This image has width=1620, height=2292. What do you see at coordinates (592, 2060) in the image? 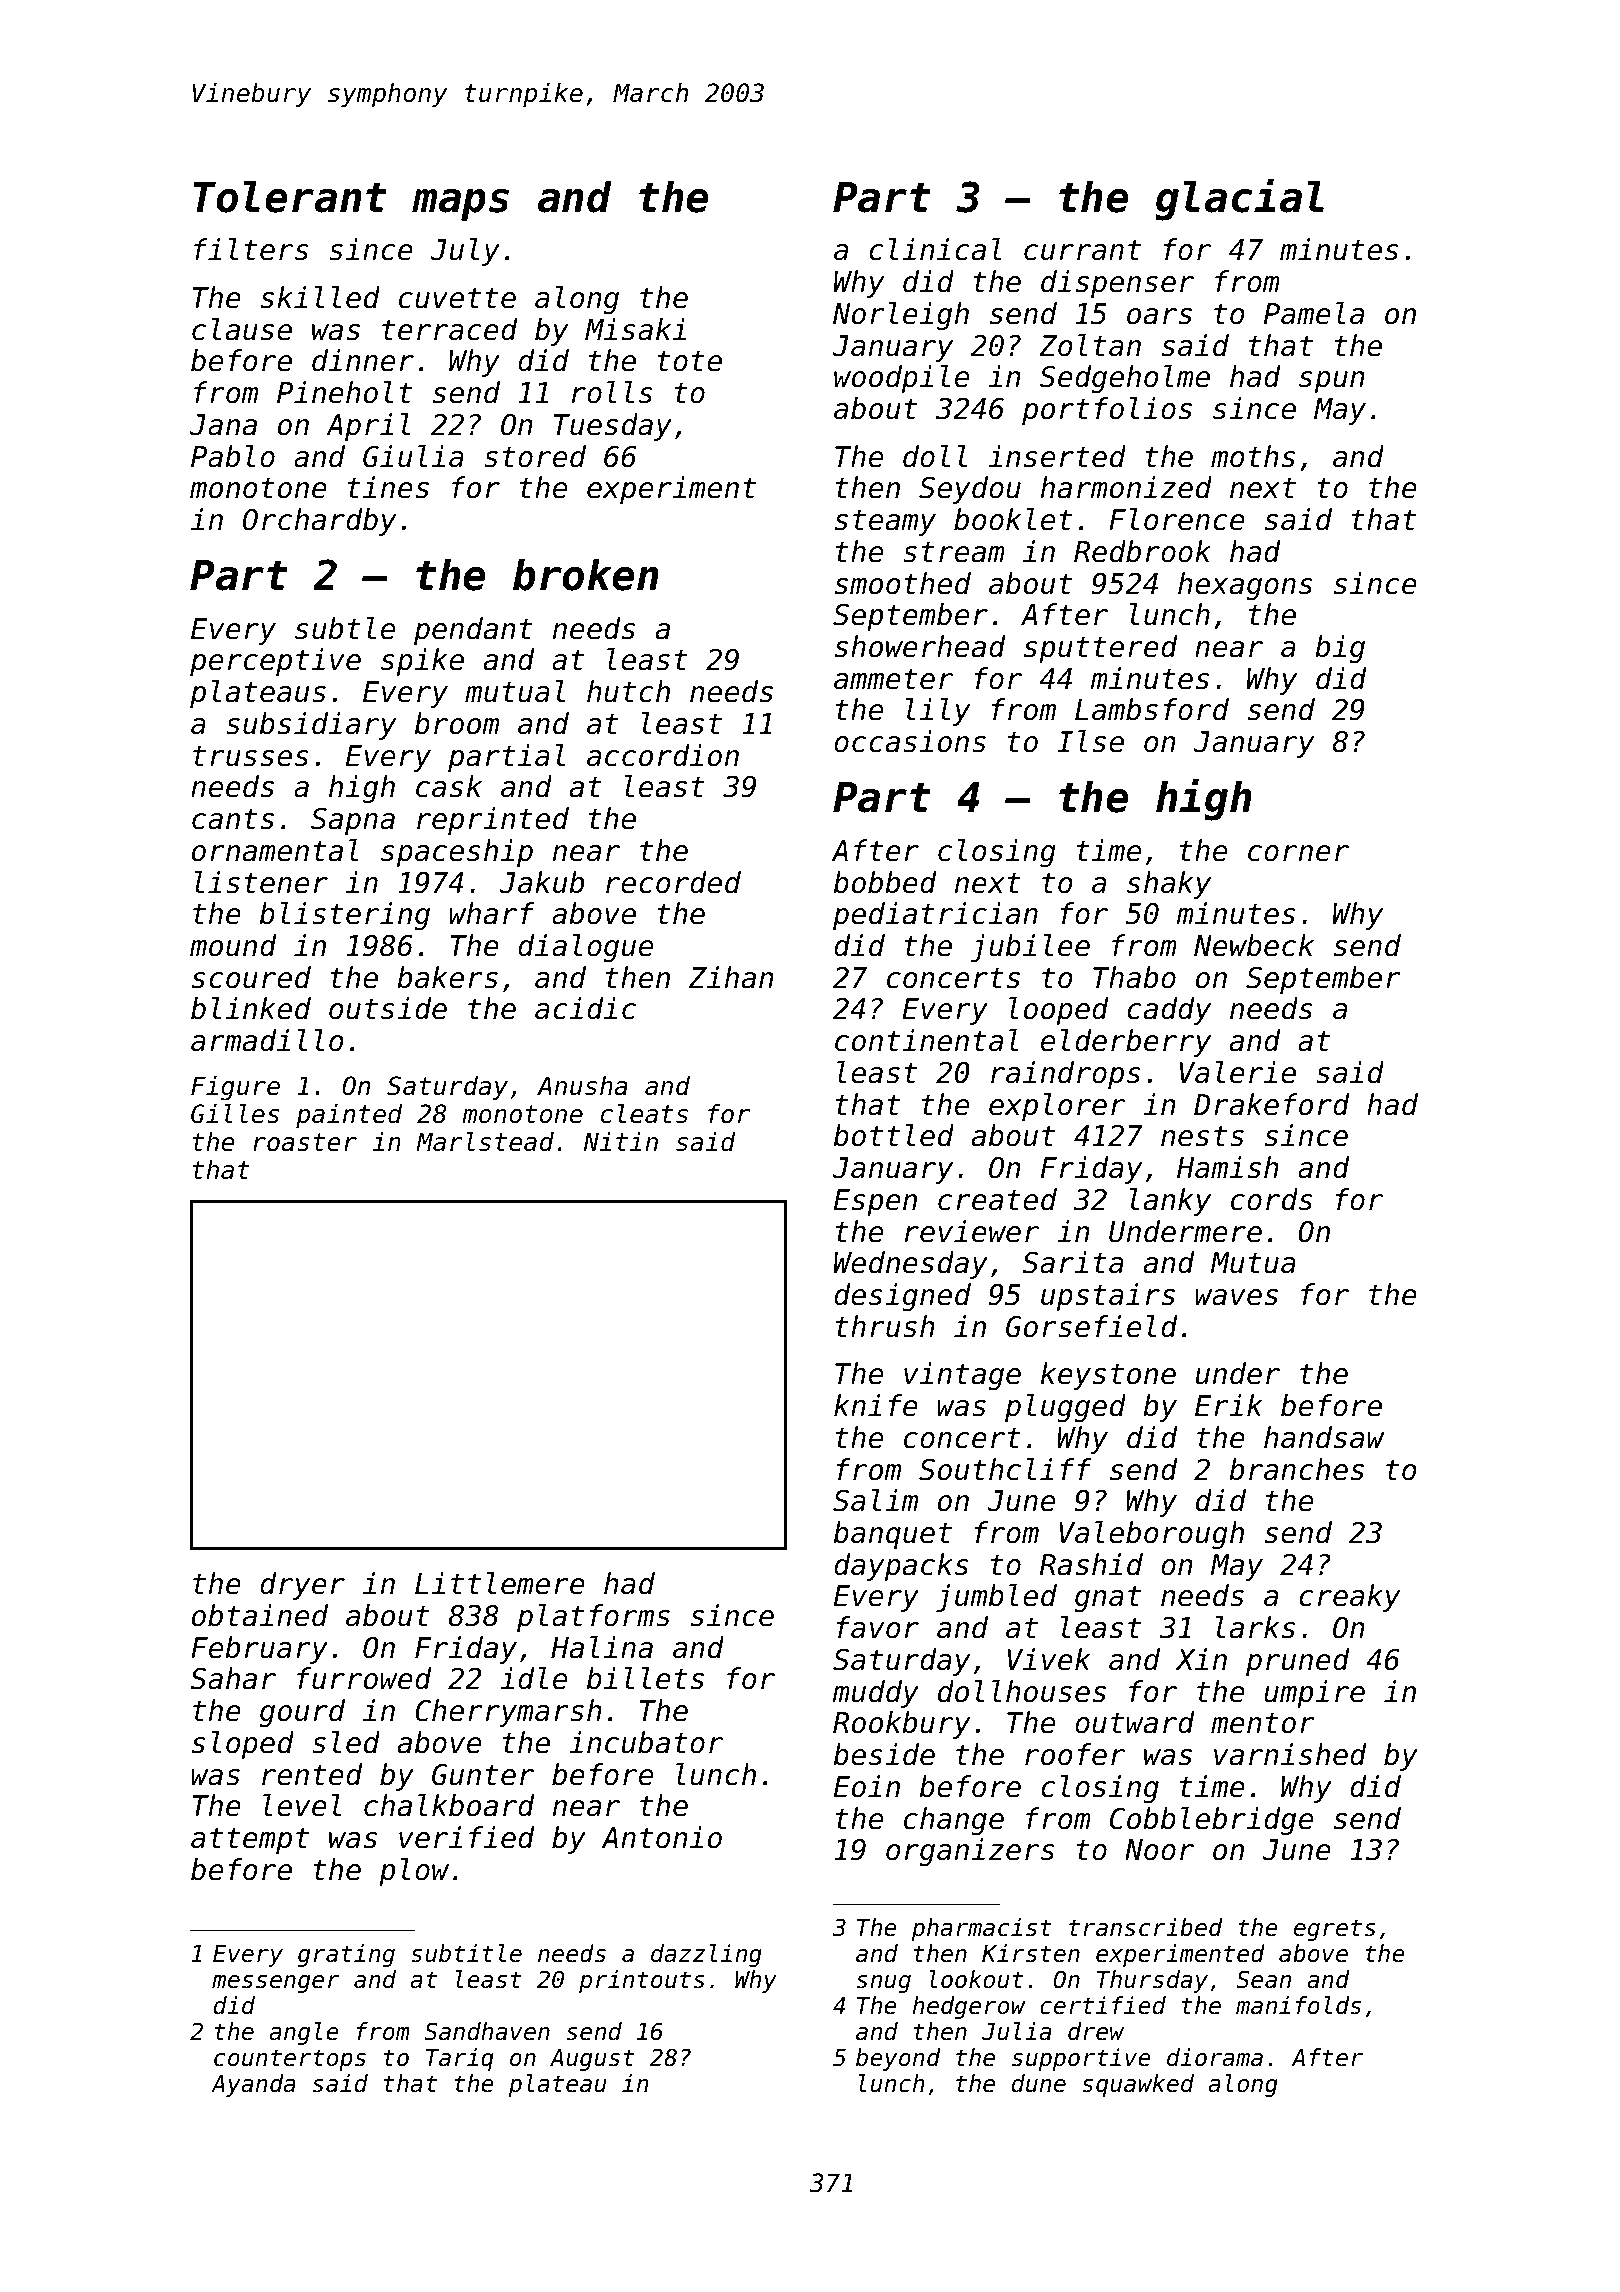
I see `August` at bounding box center [592, 2060].
